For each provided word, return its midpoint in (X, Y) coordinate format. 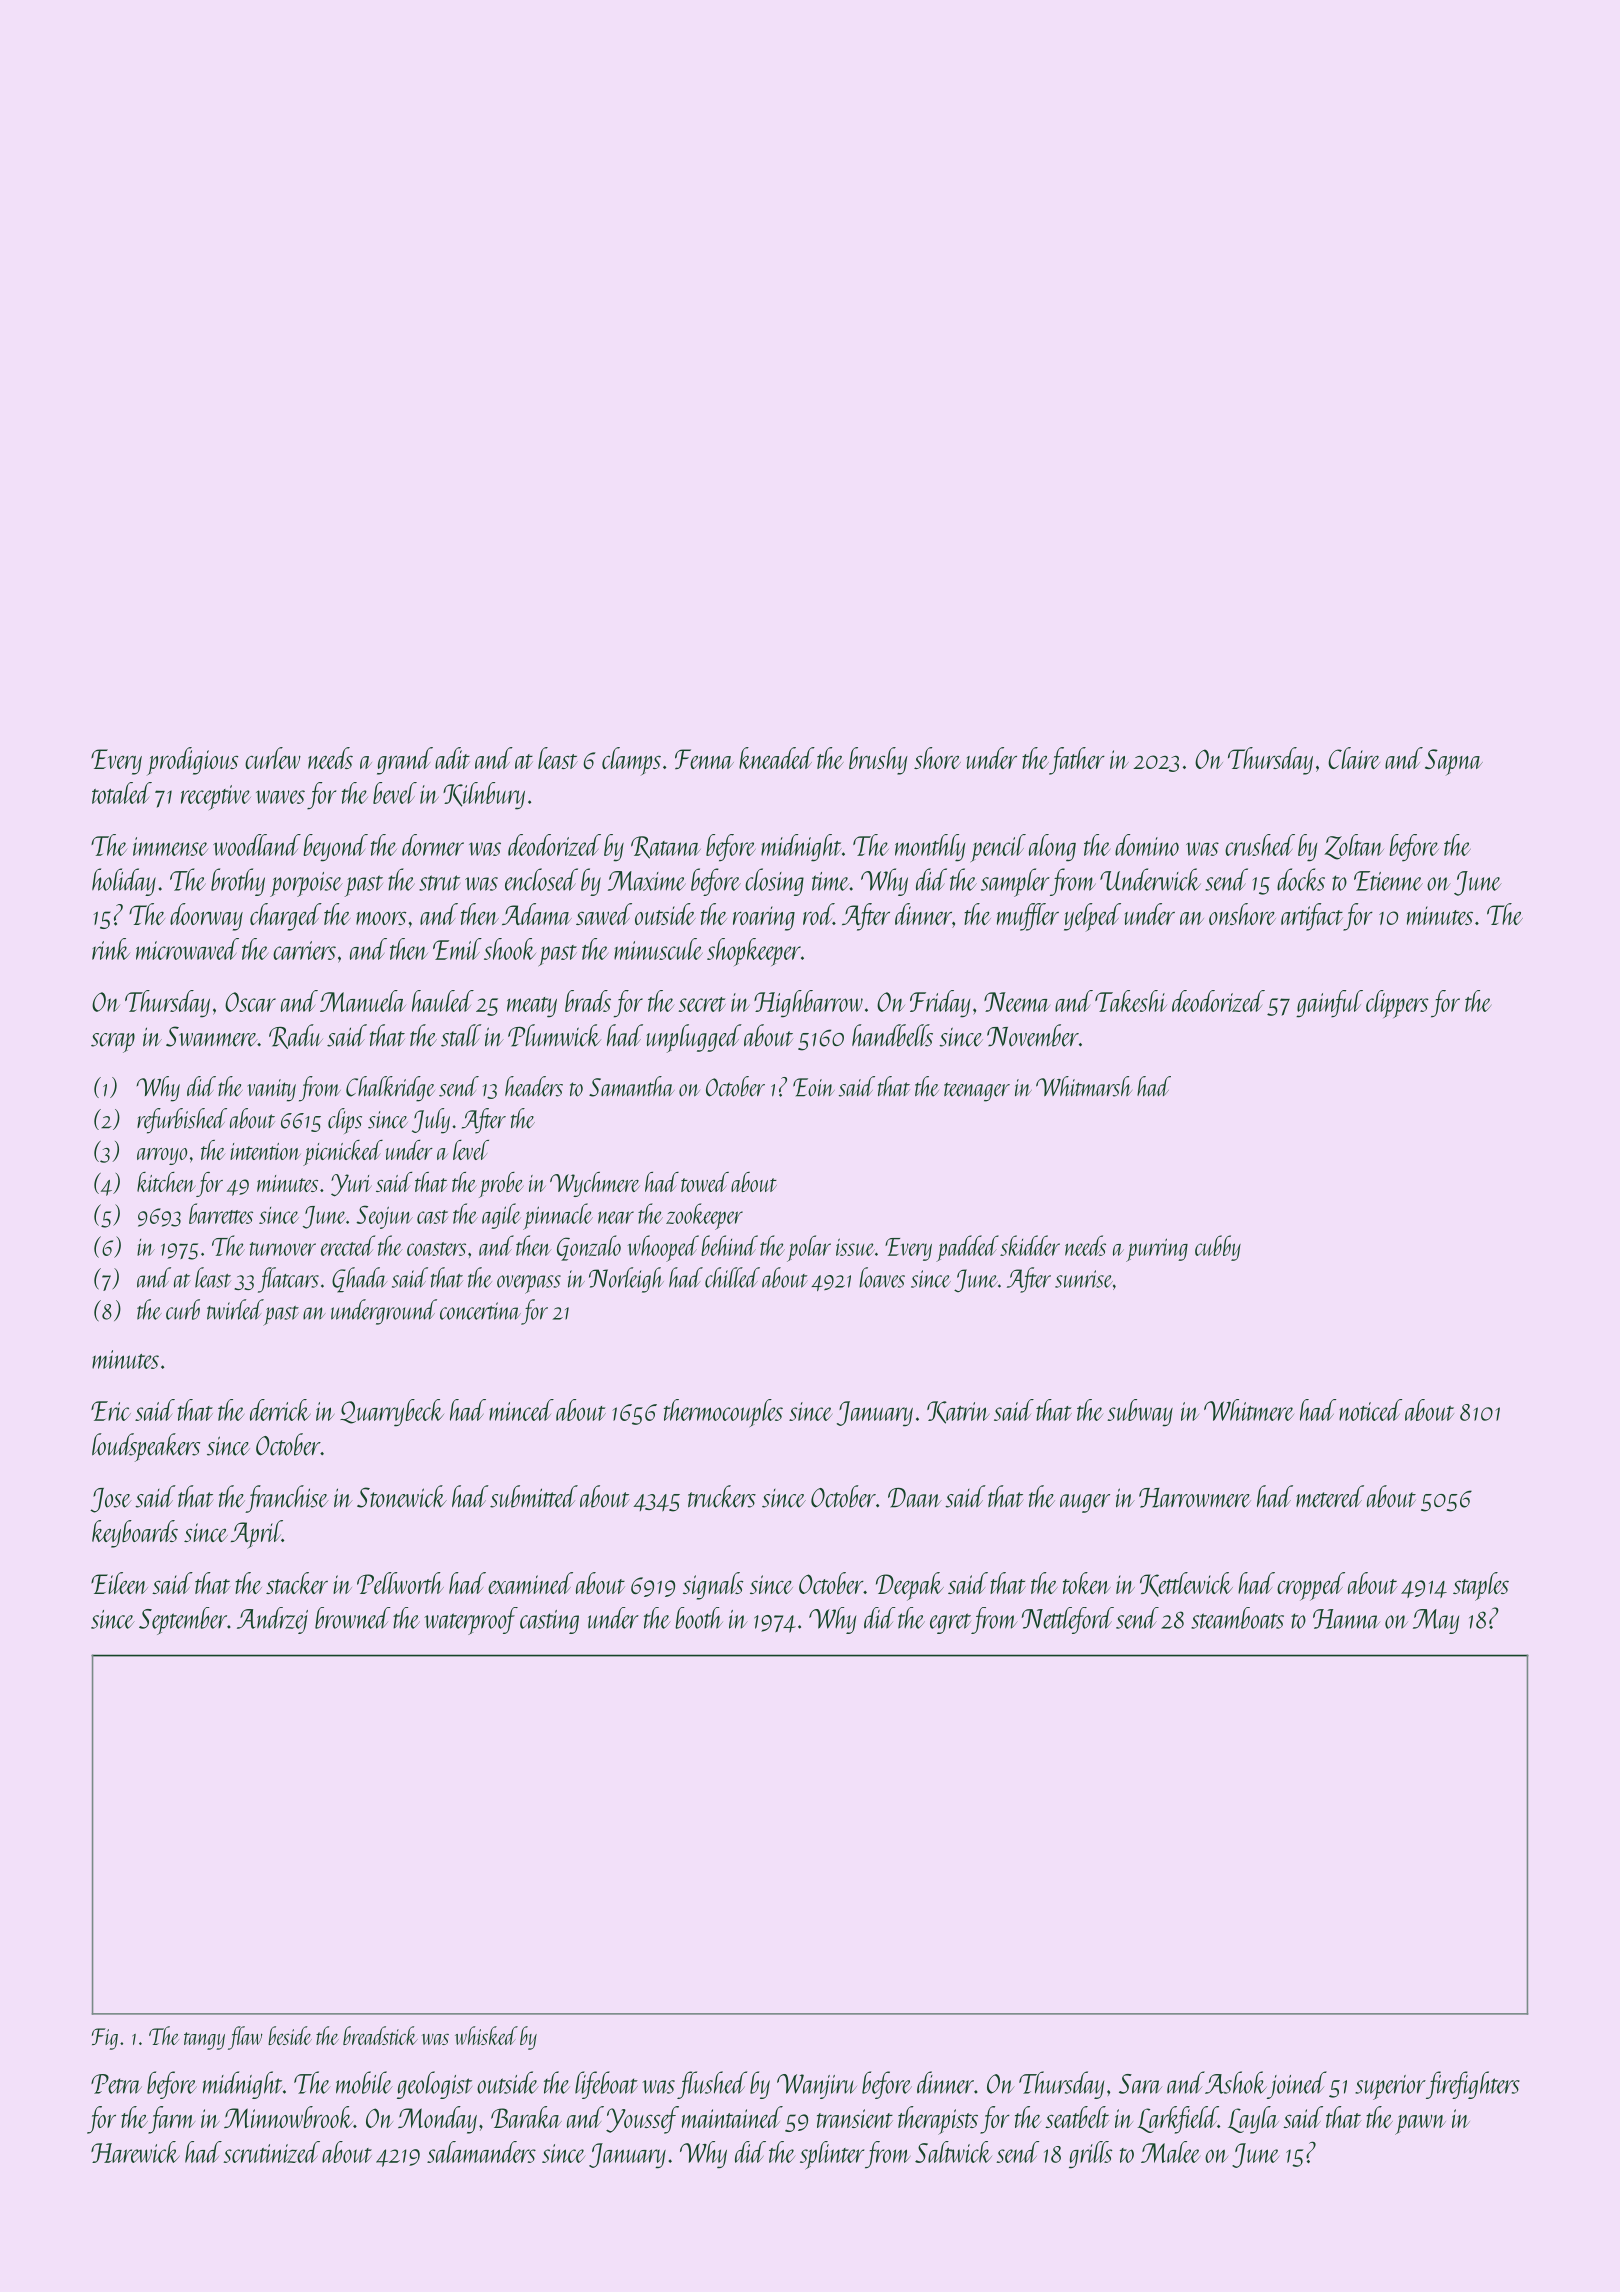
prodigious (192, 761)
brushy (878, 761)
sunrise (1084, 1279)
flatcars (288, 1280)
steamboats (1237, 1618)
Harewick (135, 2152)
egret (950, 1623)
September (183, 1621)
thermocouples (723, 1413)
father (1077, 761)
